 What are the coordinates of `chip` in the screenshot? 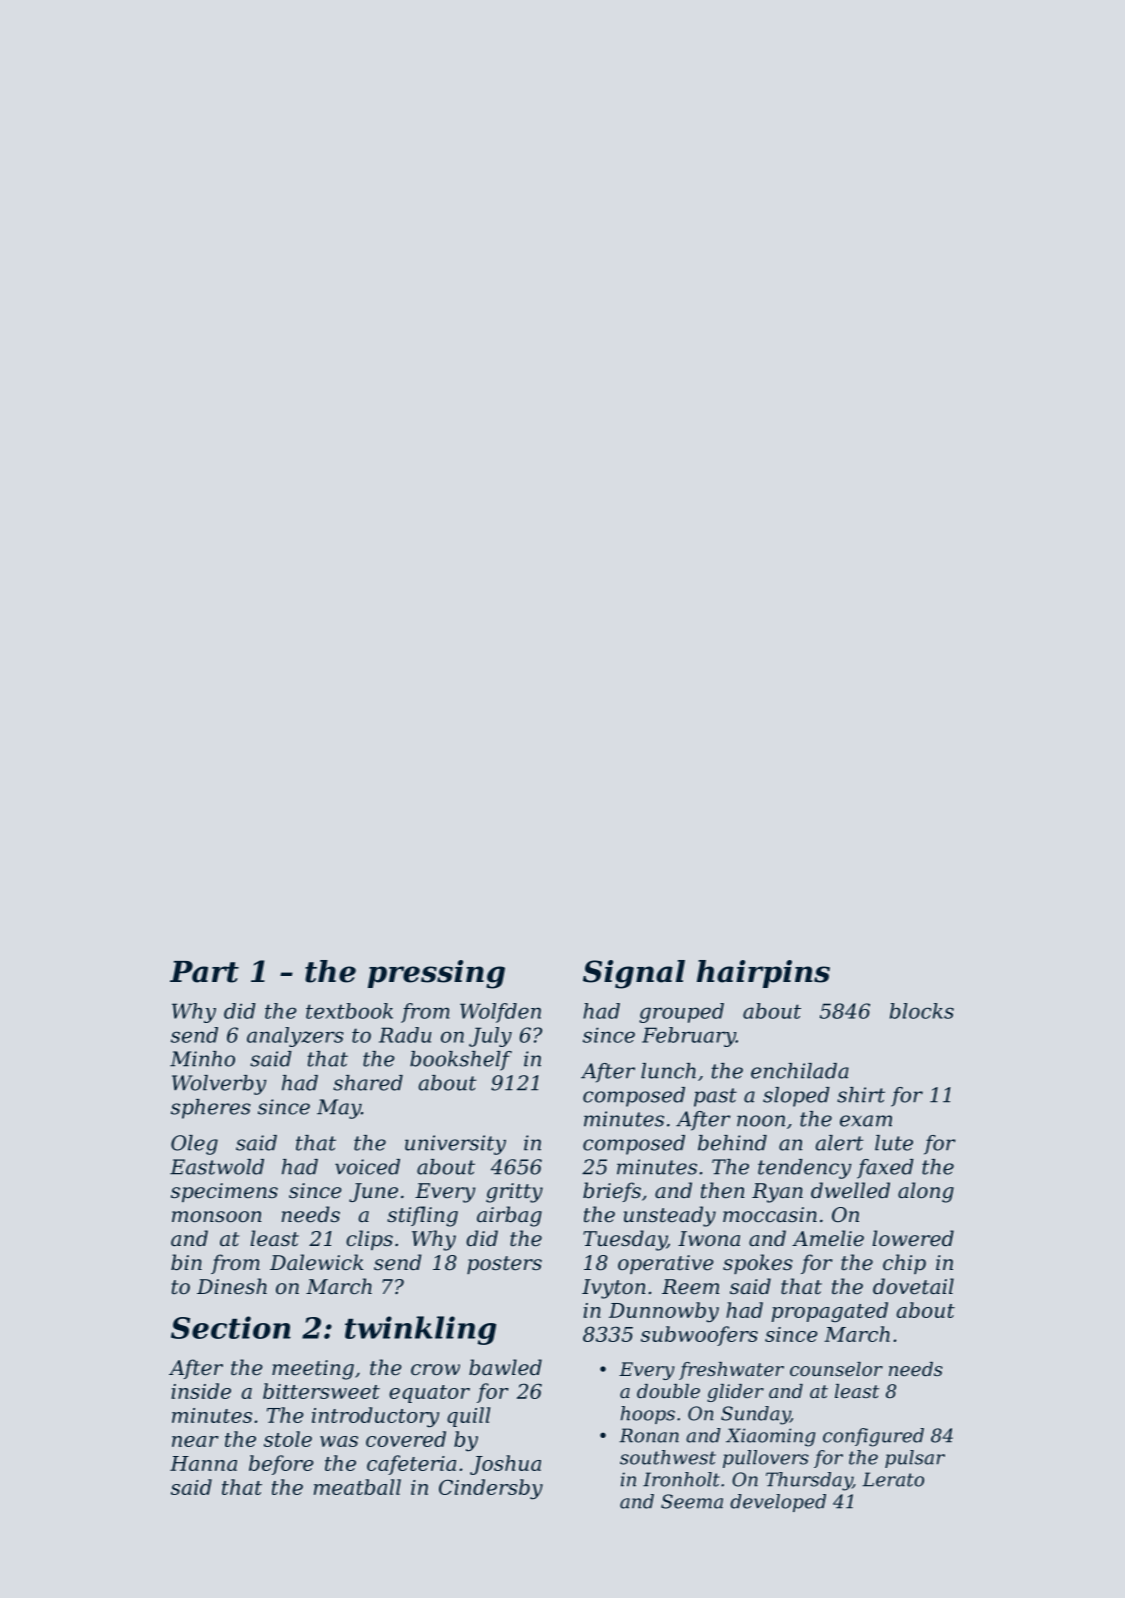 It's located at (904, 1264).
